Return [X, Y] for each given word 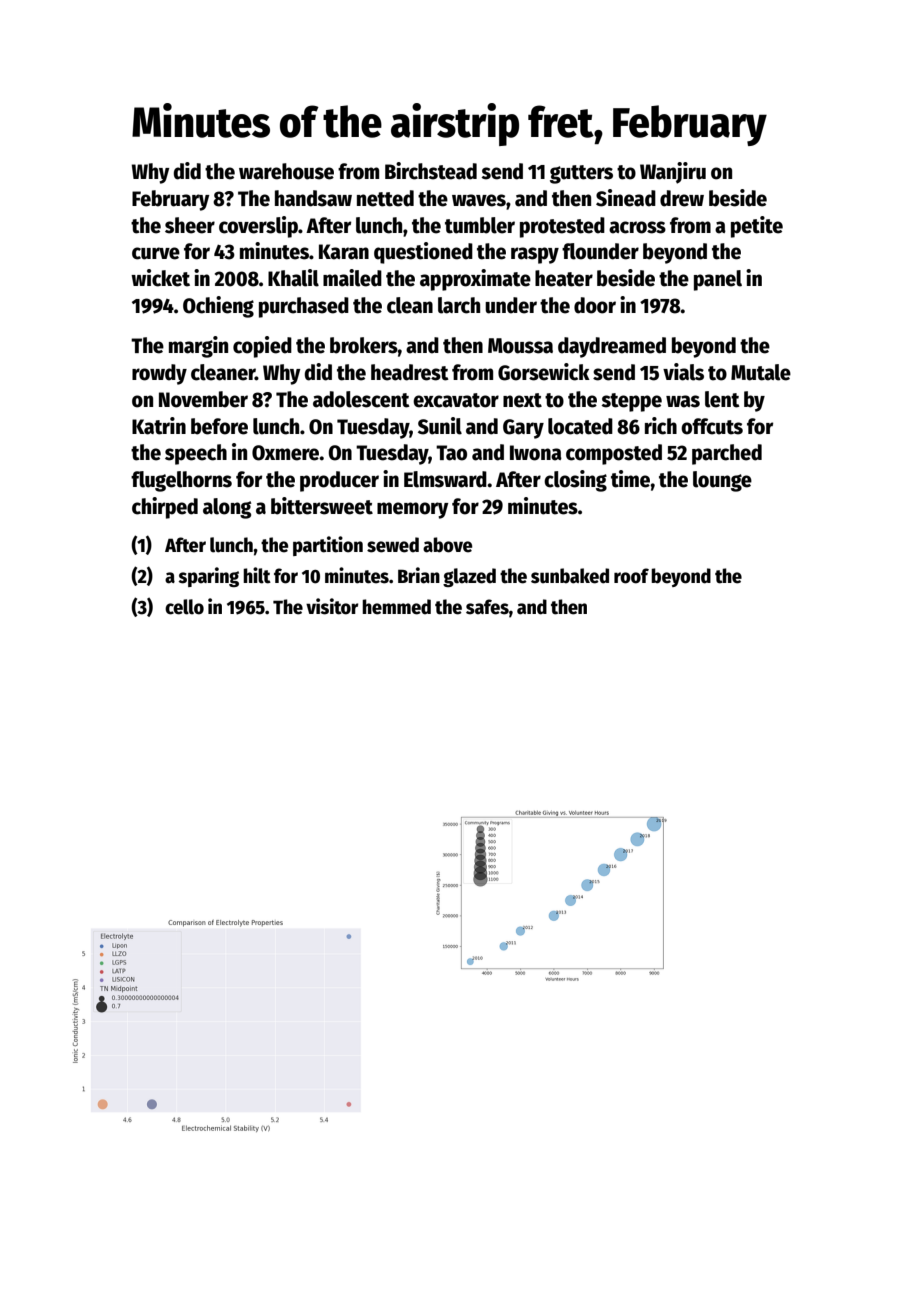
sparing [208, 577]
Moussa [520, 346]
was [683, 401]
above [447, 545]
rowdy [159, 374]
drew [682, 198]
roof [631, 576]
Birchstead [431, 171]
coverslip [258, 227]
